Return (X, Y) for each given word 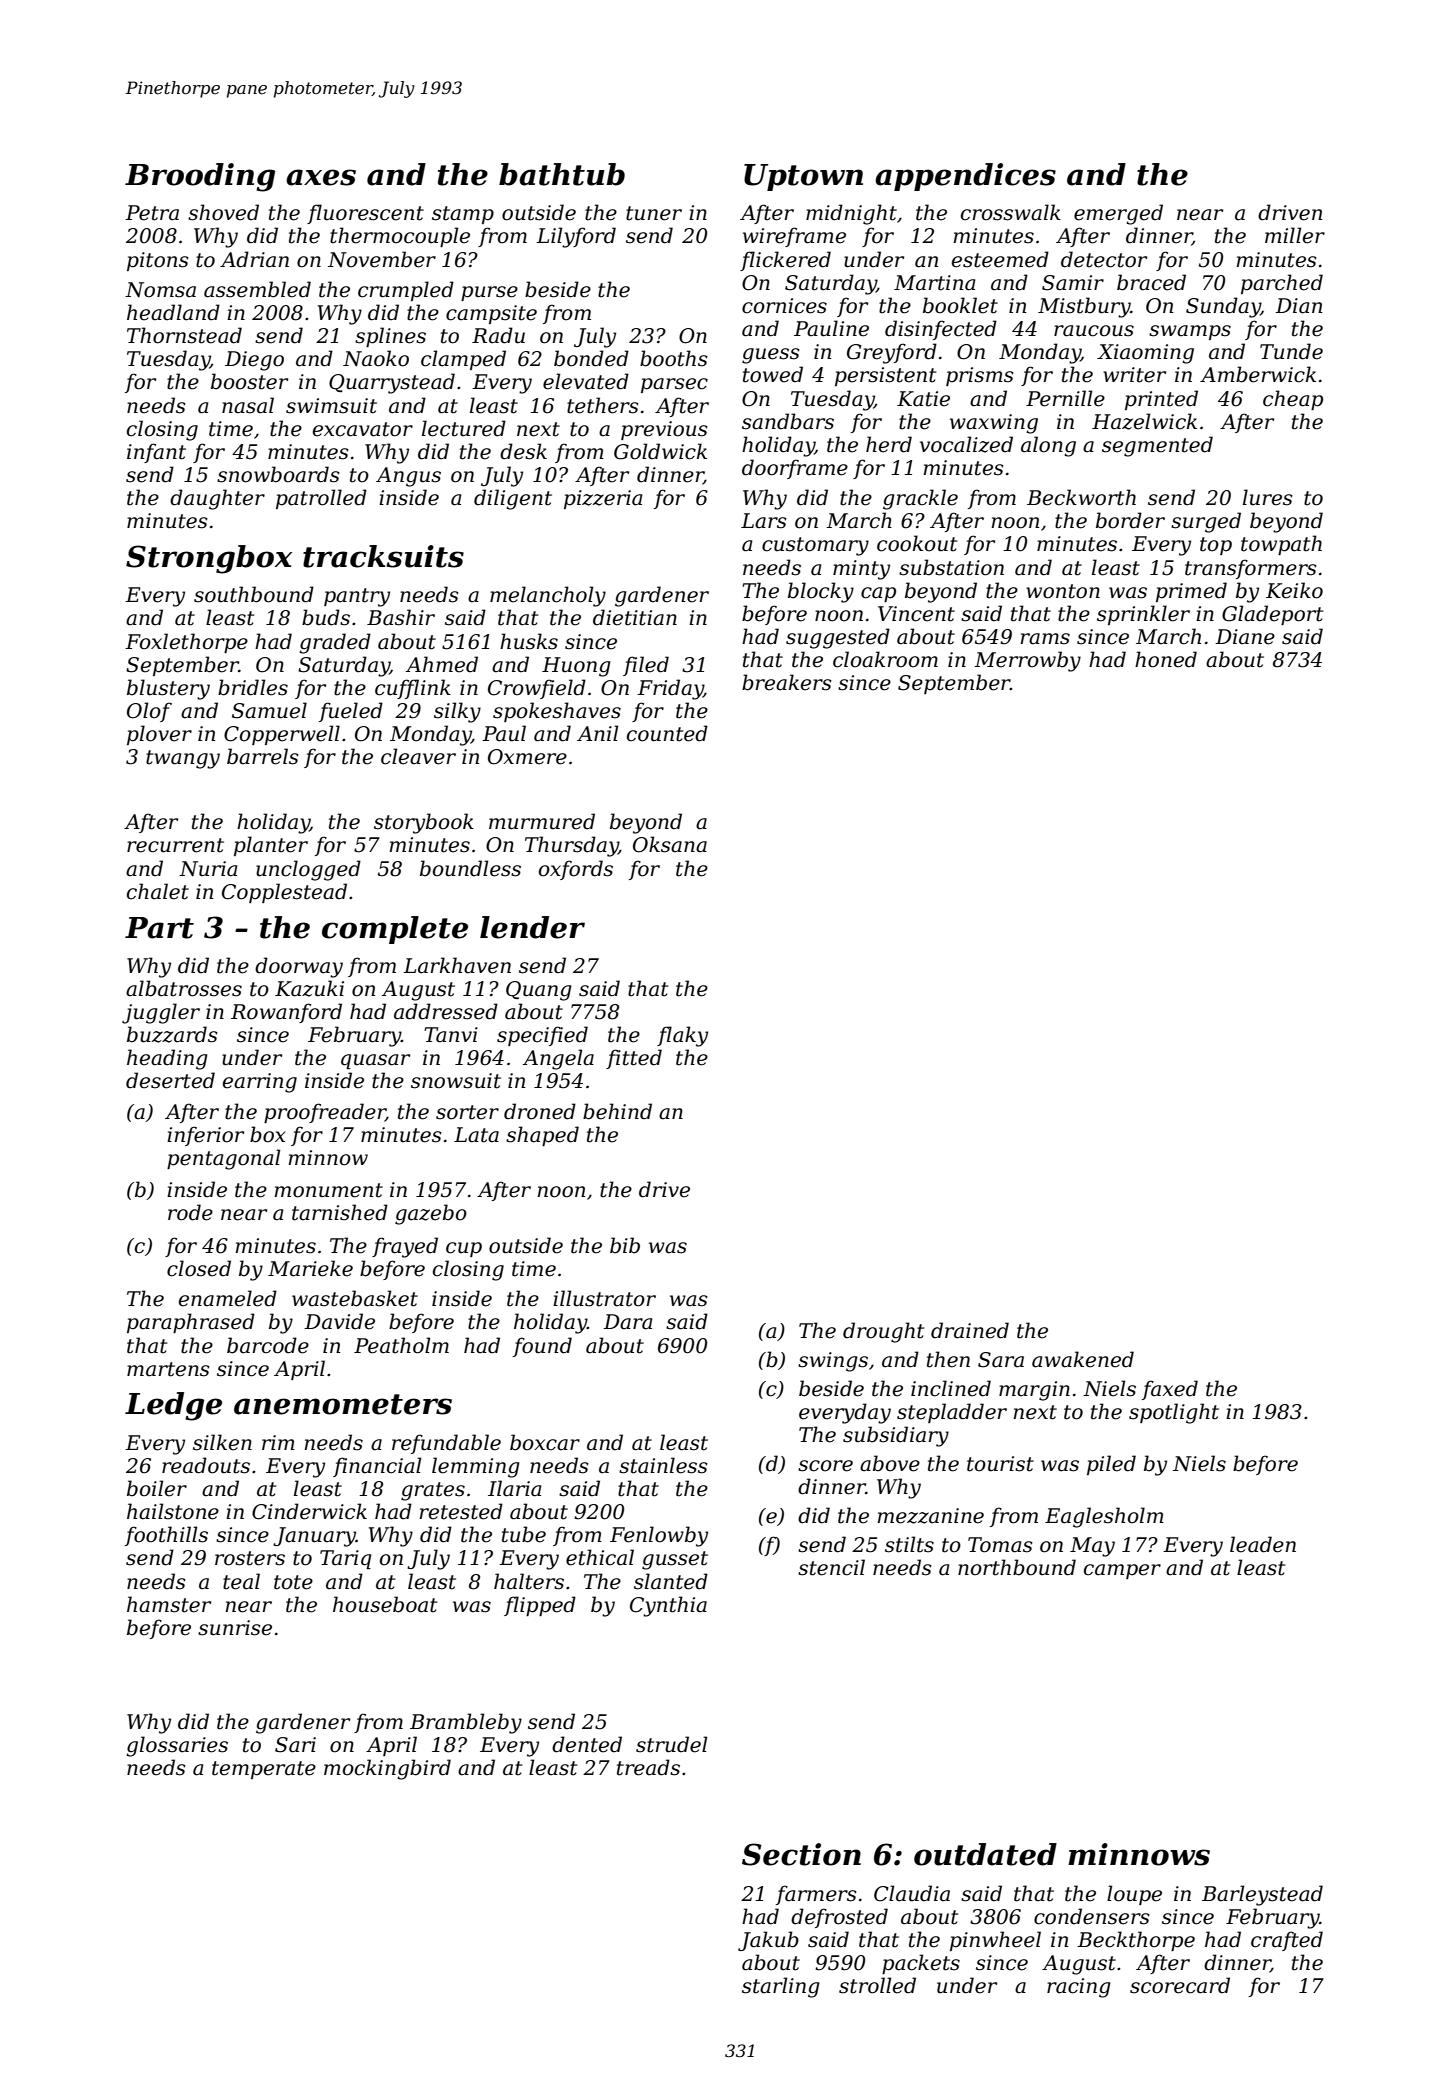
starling (781, 1987)
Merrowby (1027, 661)
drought (883, 1332)
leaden (1263, 1544)
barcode (268, 1345)
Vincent (916, 614)
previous (664, 430)
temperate (264, 1770)
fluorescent (365, 214)
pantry (357, 597)
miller (1295, 235)
